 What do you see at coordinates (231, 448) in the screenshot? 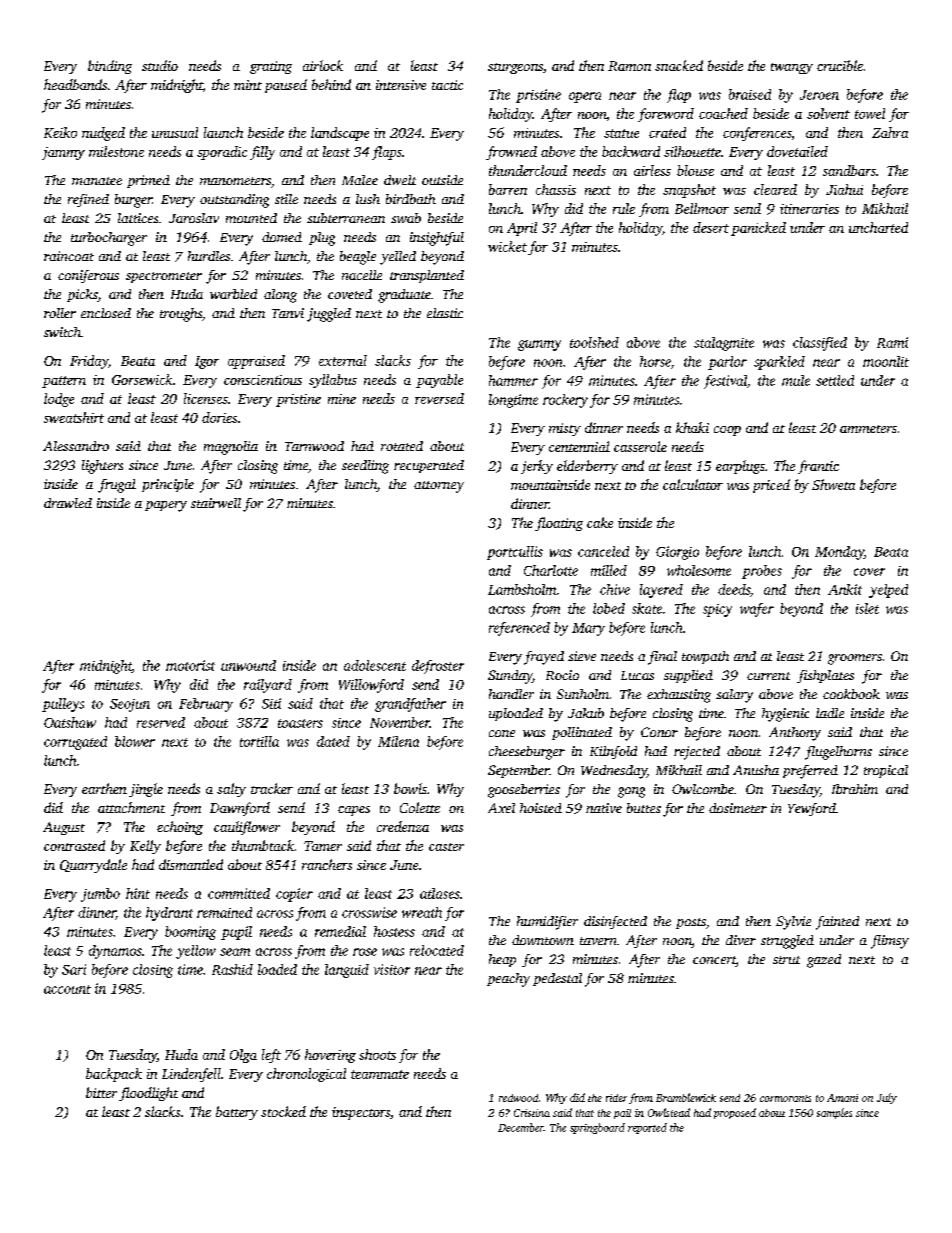
I see `magnolia` at bounding box center [231, 448].
